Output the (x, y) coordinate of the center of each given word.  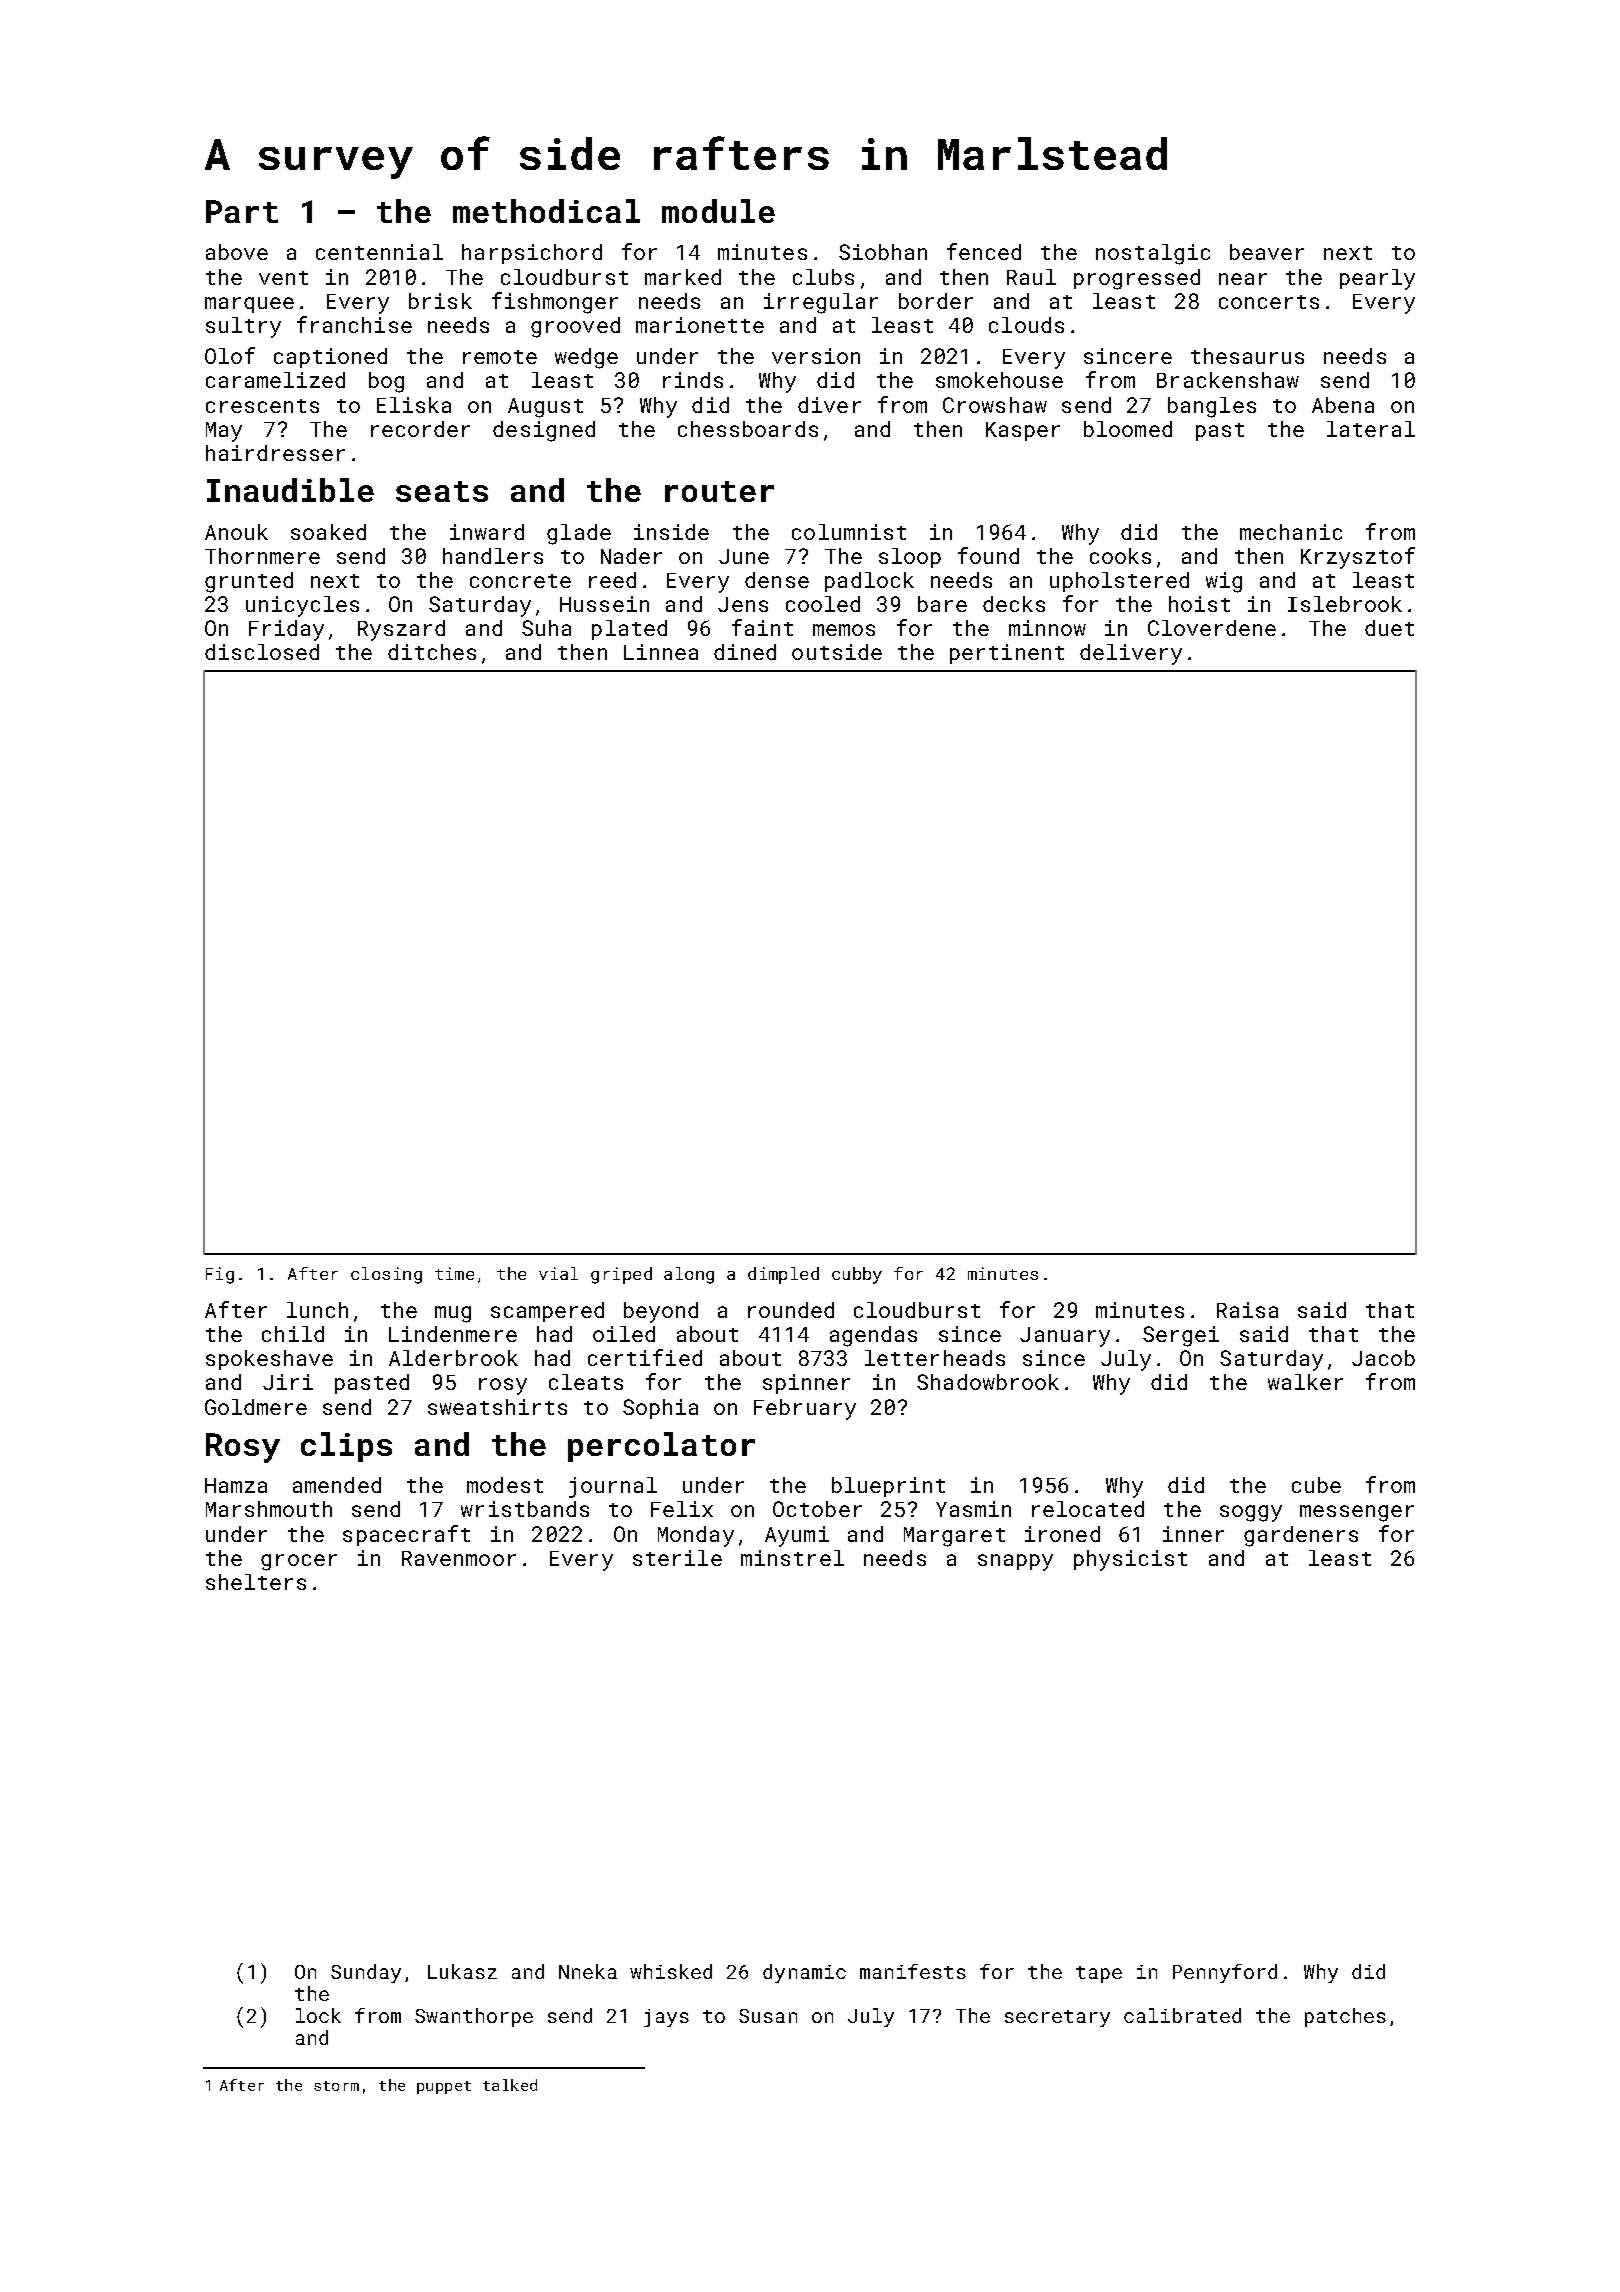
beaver (1267, 252)
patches (1345, 2017)
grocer (299, 1562)
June (744, 556)
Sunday (366, 1973)
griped (621, 1275)
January (1065, 1337)
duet (1389, 628)
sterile (677, 1558)
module (718, 211)
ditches (432, 652)
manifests (913, 1971)
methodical (546, 211)
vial (558, 1273)
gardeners (1301, 1536)
